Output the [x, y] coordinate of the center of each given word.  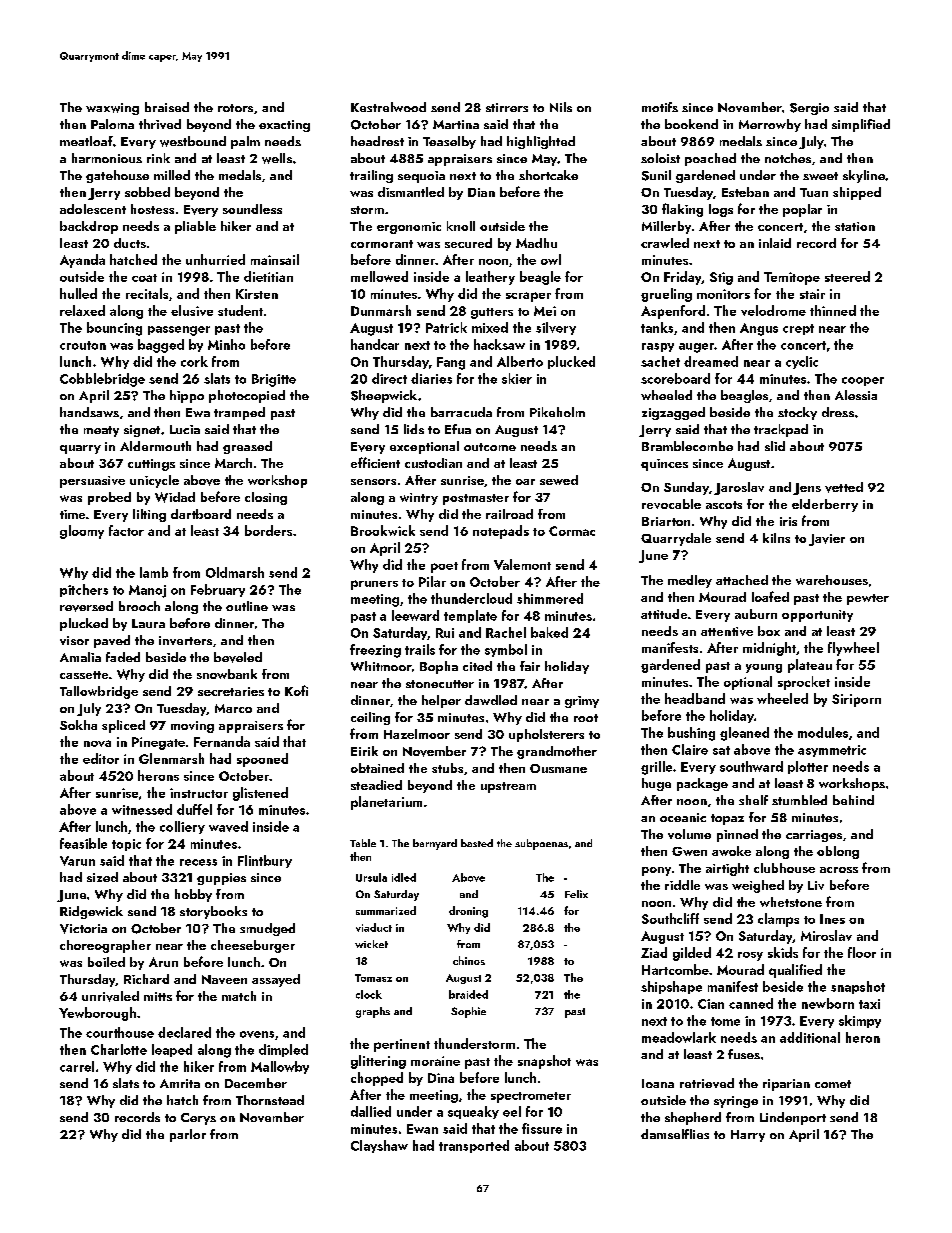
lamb [154, 572]
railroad [509, 514]
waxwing [112, 109]
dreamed [711, 361]
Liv [816, 885]
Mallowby [280, 1067]
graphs [373, 1012]
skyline [864, 176]
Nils [561, 107]
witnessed [142, 809]
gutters [492, 313]
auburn [756, 614]
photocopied [247, 396]
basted [477, 843]
